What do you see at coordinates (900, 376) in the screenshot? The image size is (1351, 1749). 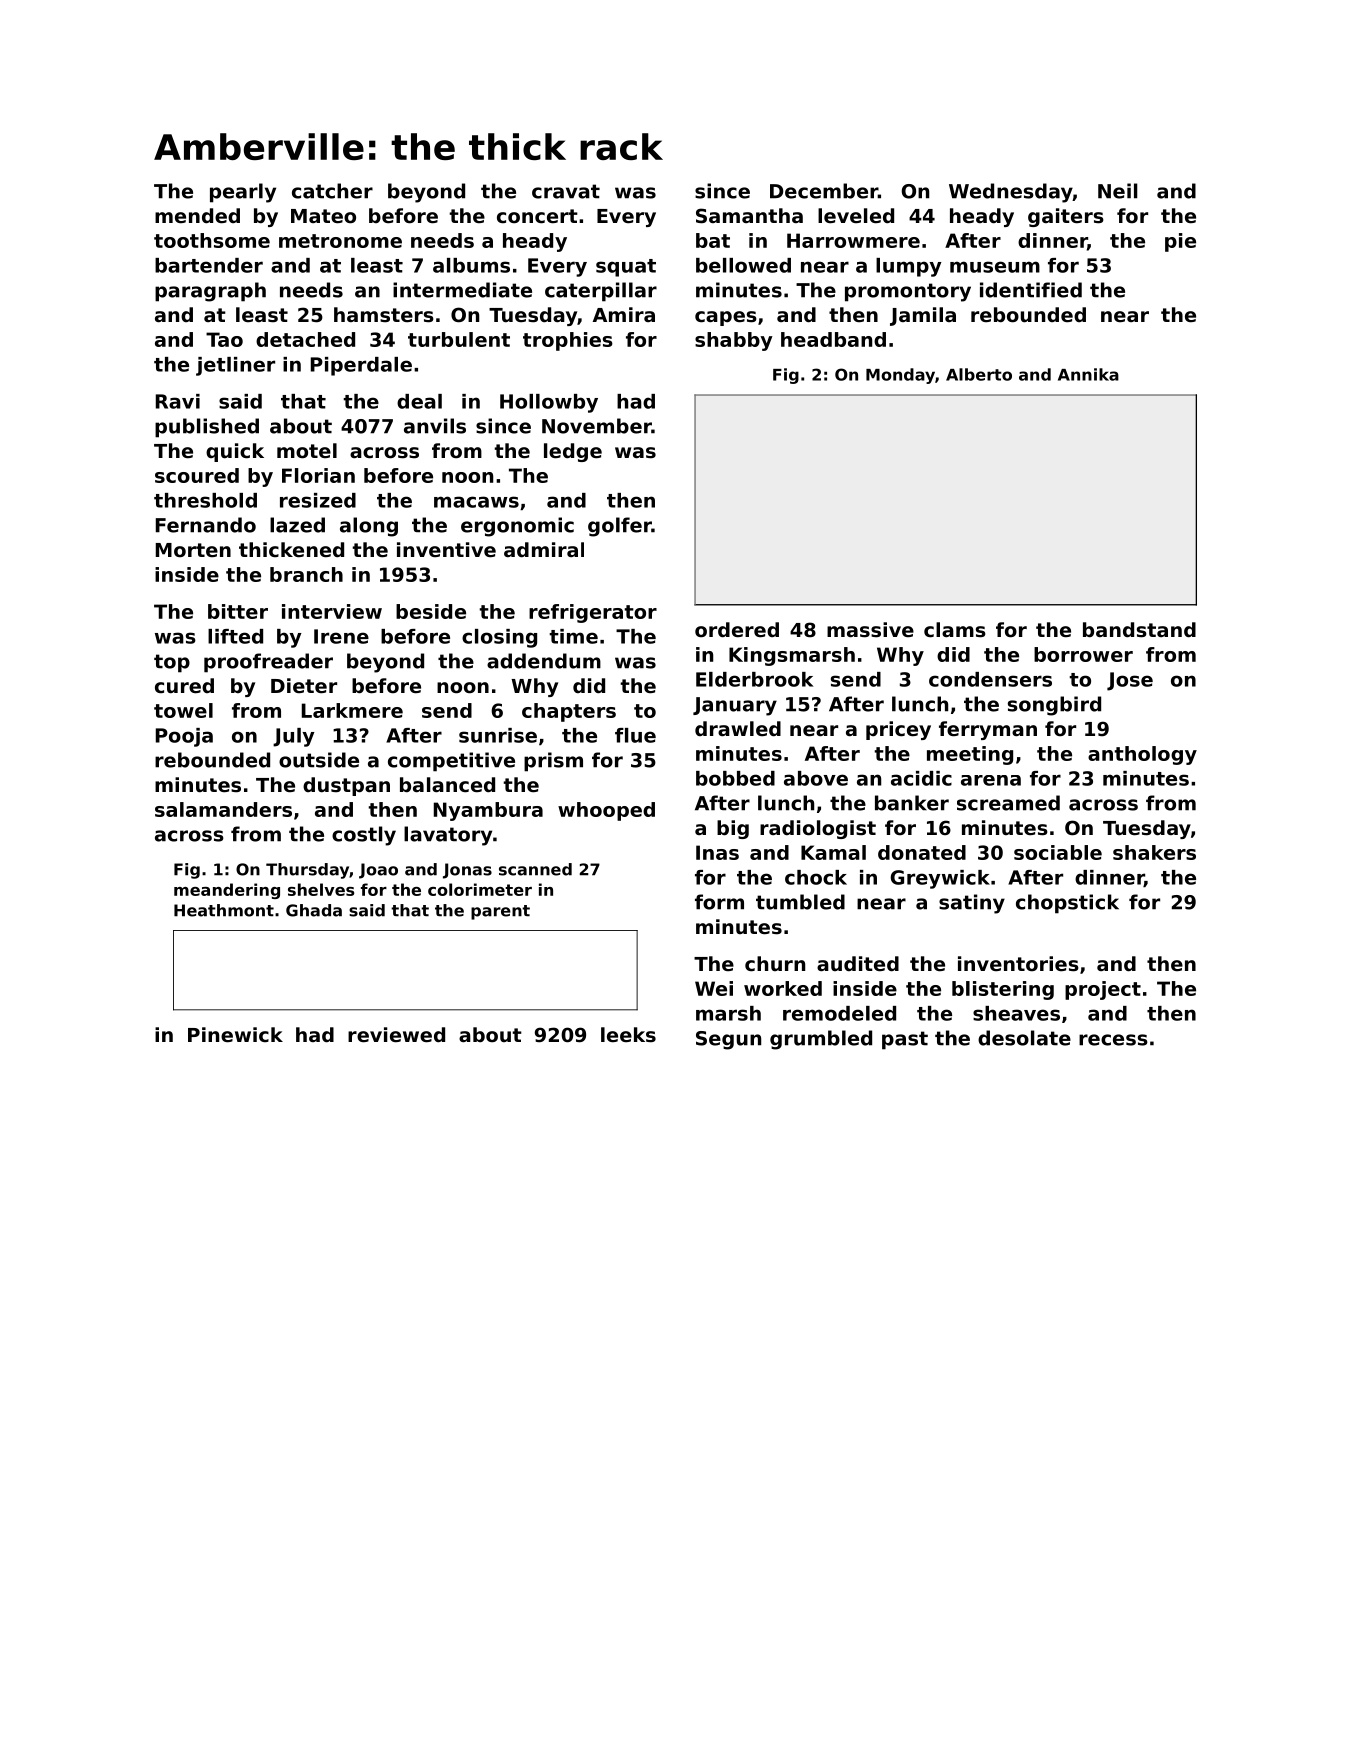 I see `Monday` at bounding box center [900, 376].
